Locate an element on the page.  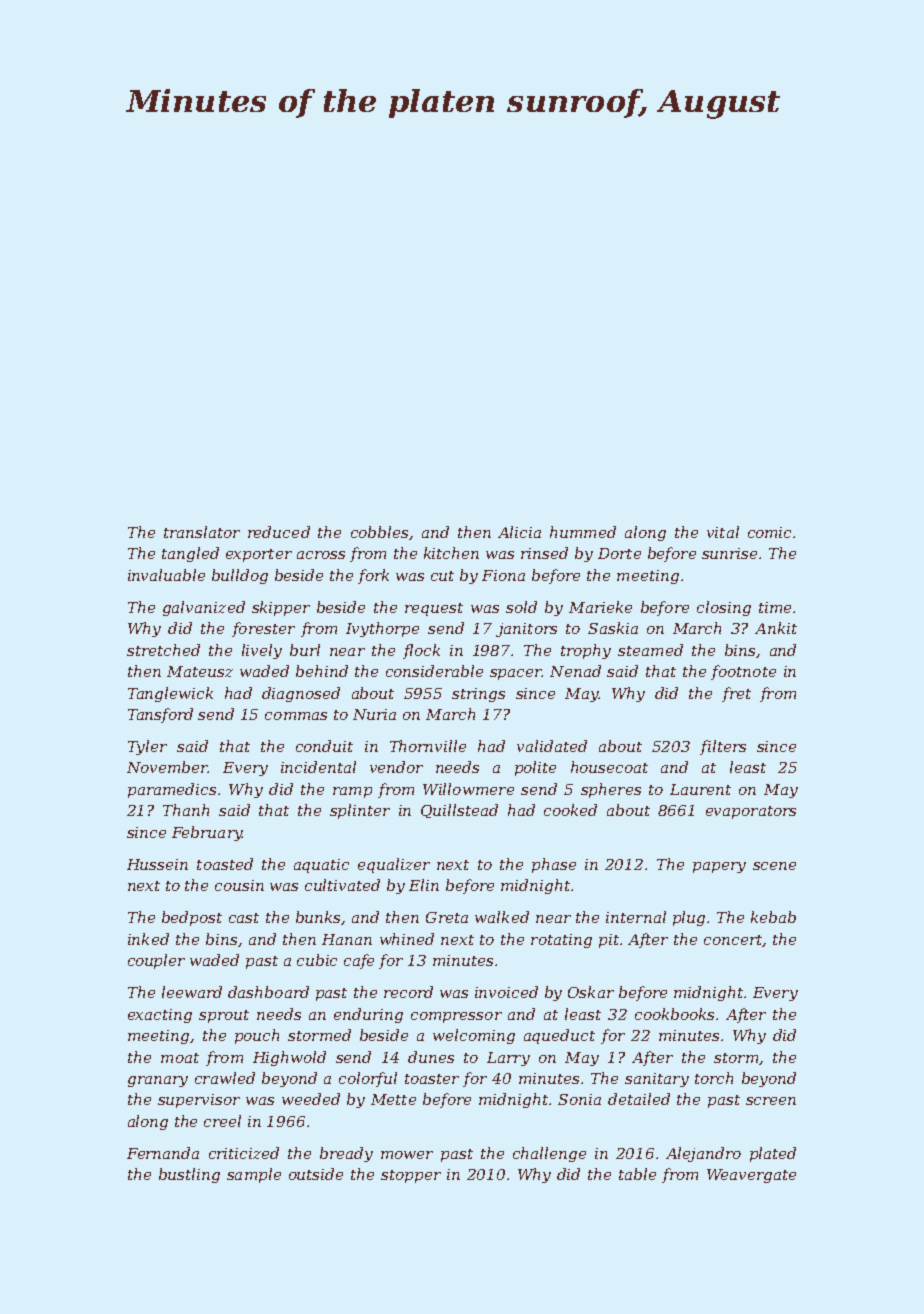
diagnosed is located at coordinates (301, 694).
